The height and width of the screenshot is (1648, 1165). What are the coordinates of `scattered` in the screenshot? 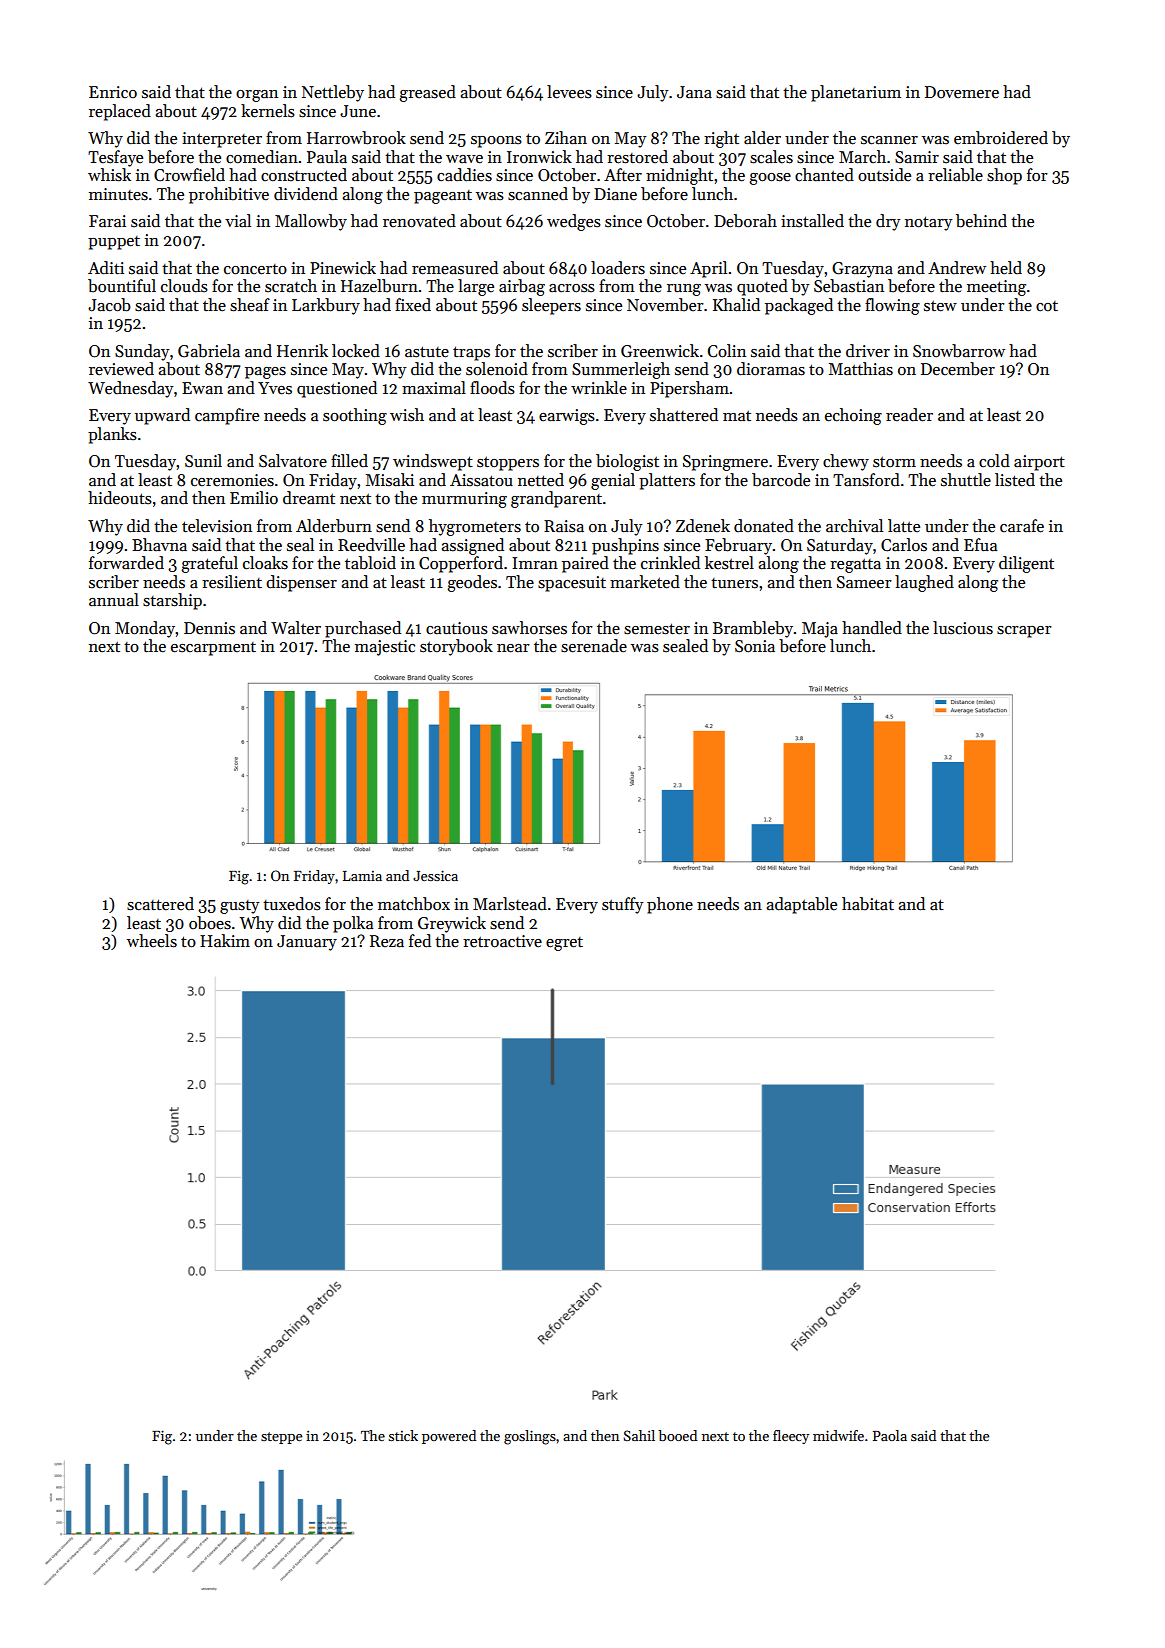 It's located at (160, 904).
